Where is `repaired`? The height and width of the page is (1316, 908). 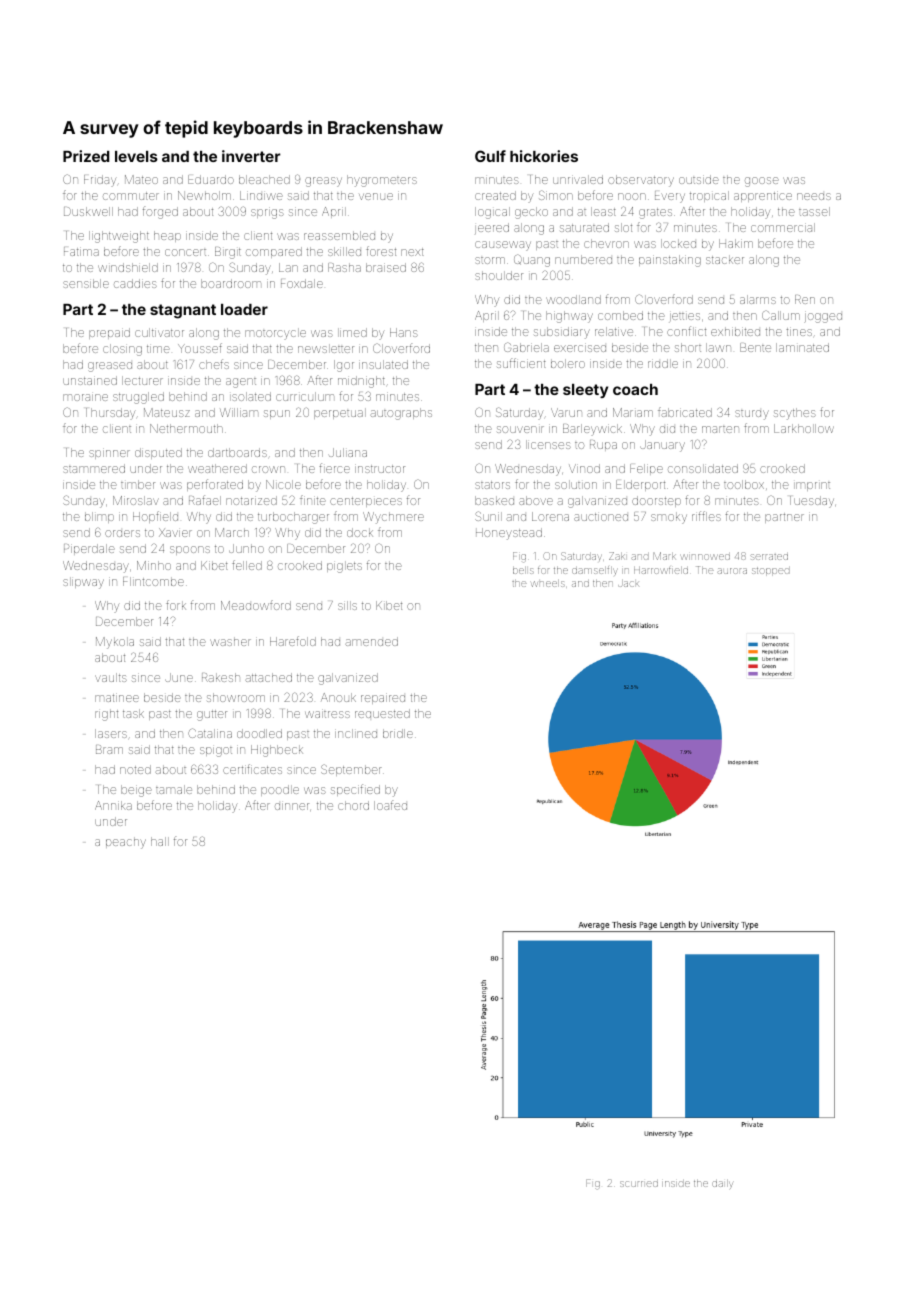
repaired is located at coordinates (383, 698).
